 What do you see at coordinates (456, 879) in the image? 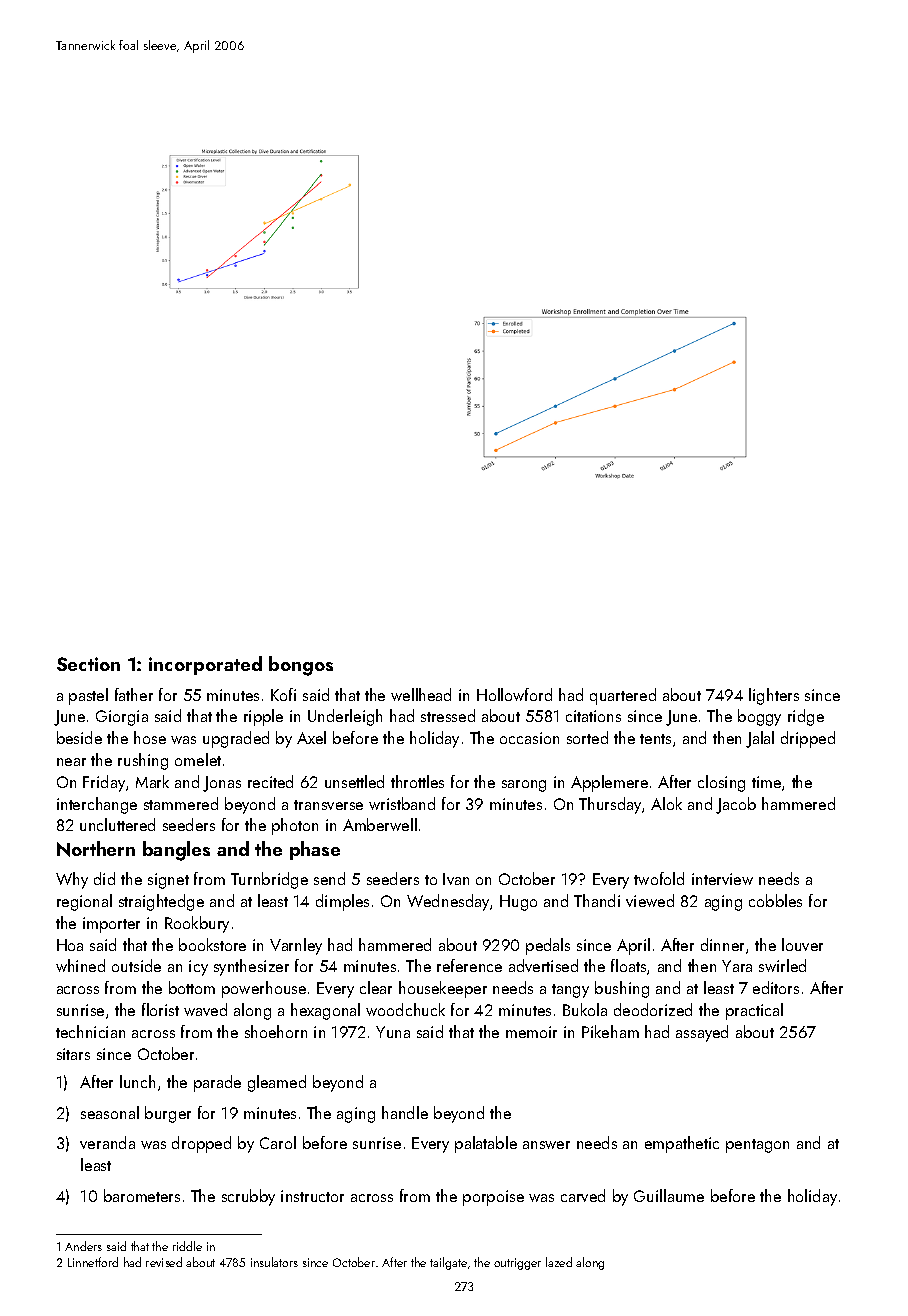
I see `Ivan` at bounding box center [456, 879].
